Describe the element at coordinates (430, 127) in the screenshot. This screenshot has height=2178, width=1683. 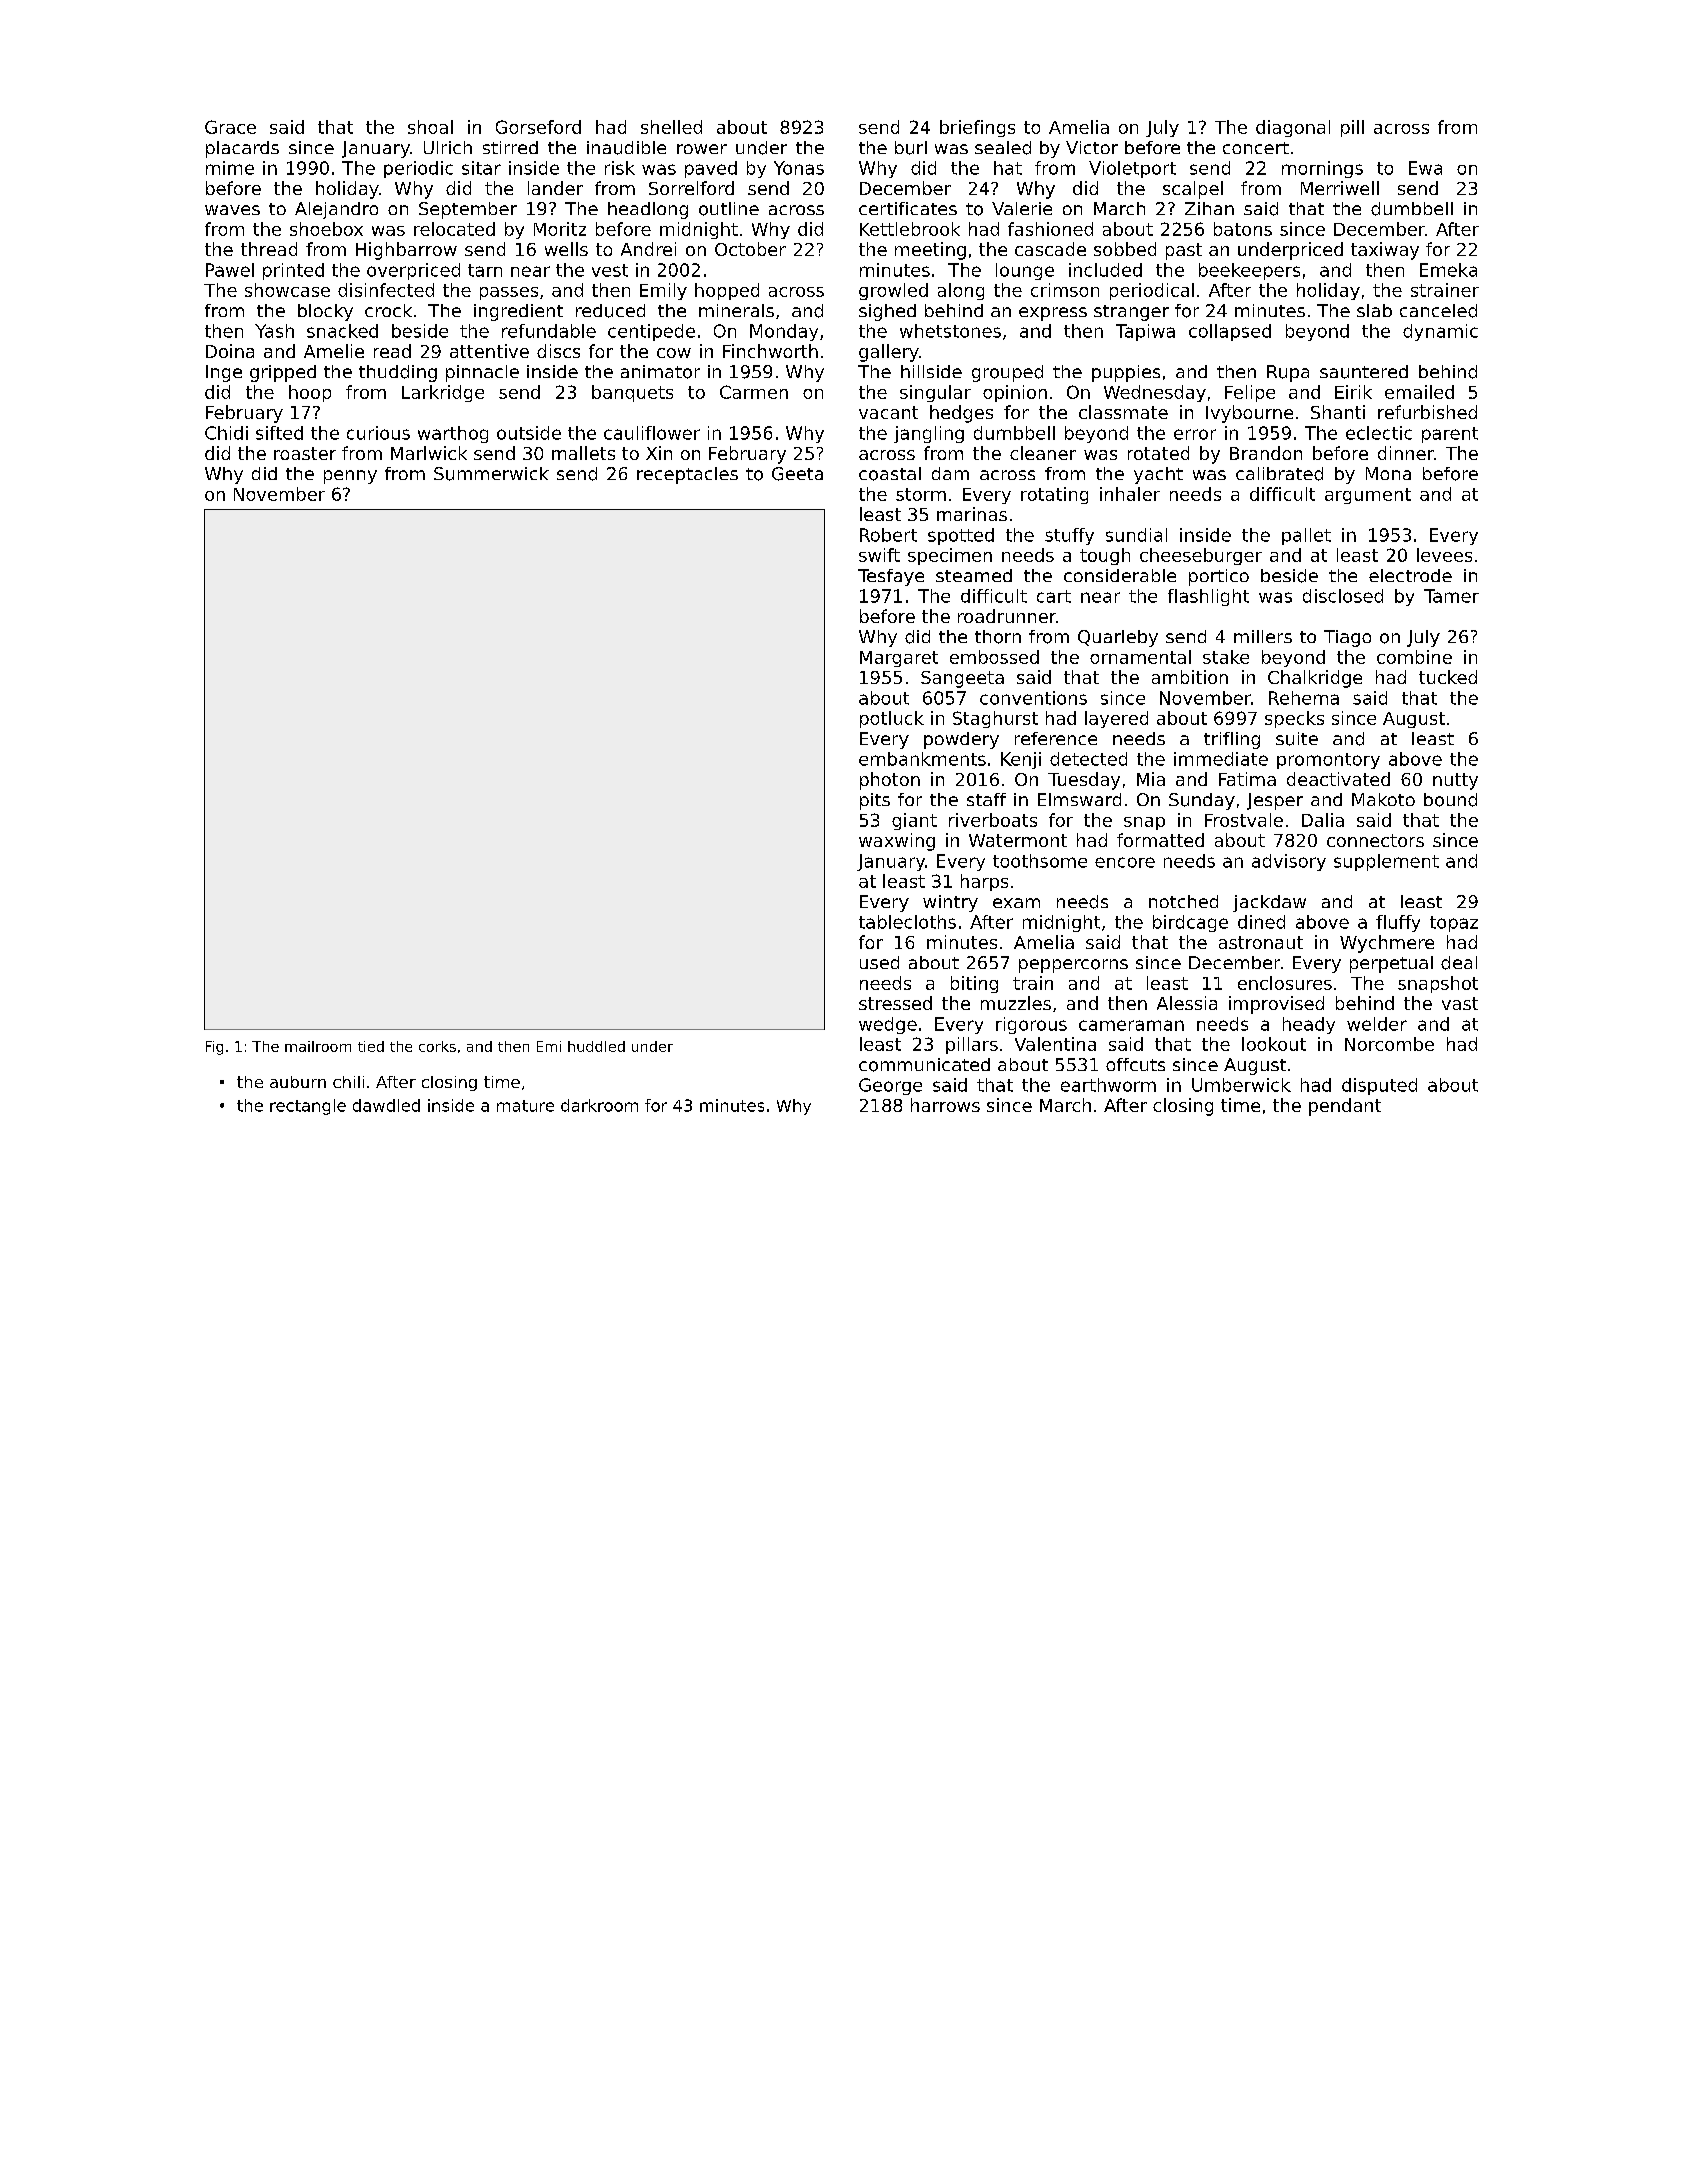
I see `shoal` at that location.
